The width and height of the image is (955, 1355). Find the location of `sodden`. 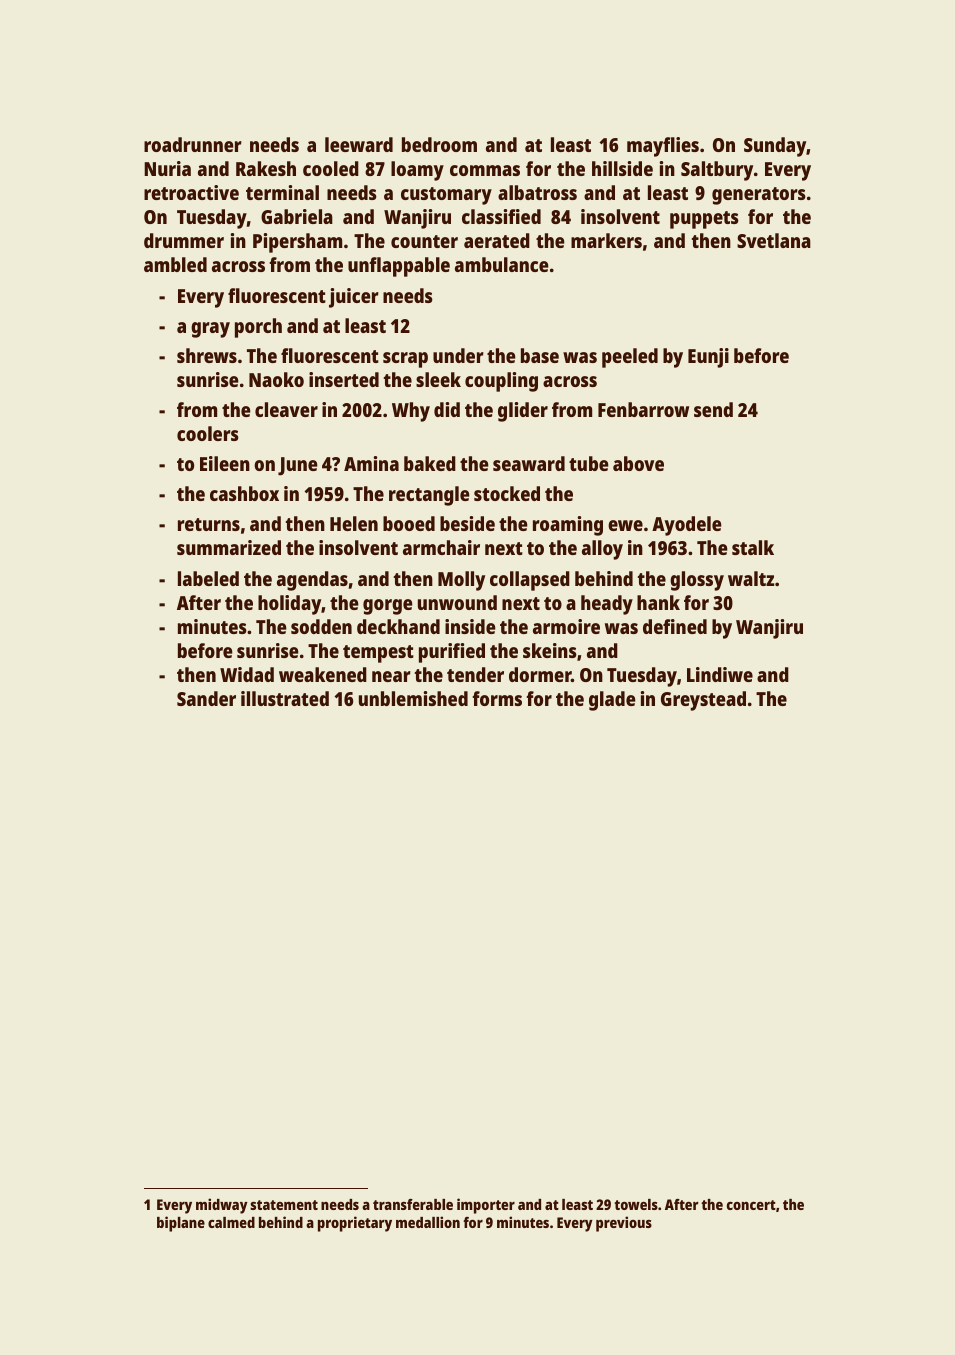

sodden is located at coordinates (321, 626).
